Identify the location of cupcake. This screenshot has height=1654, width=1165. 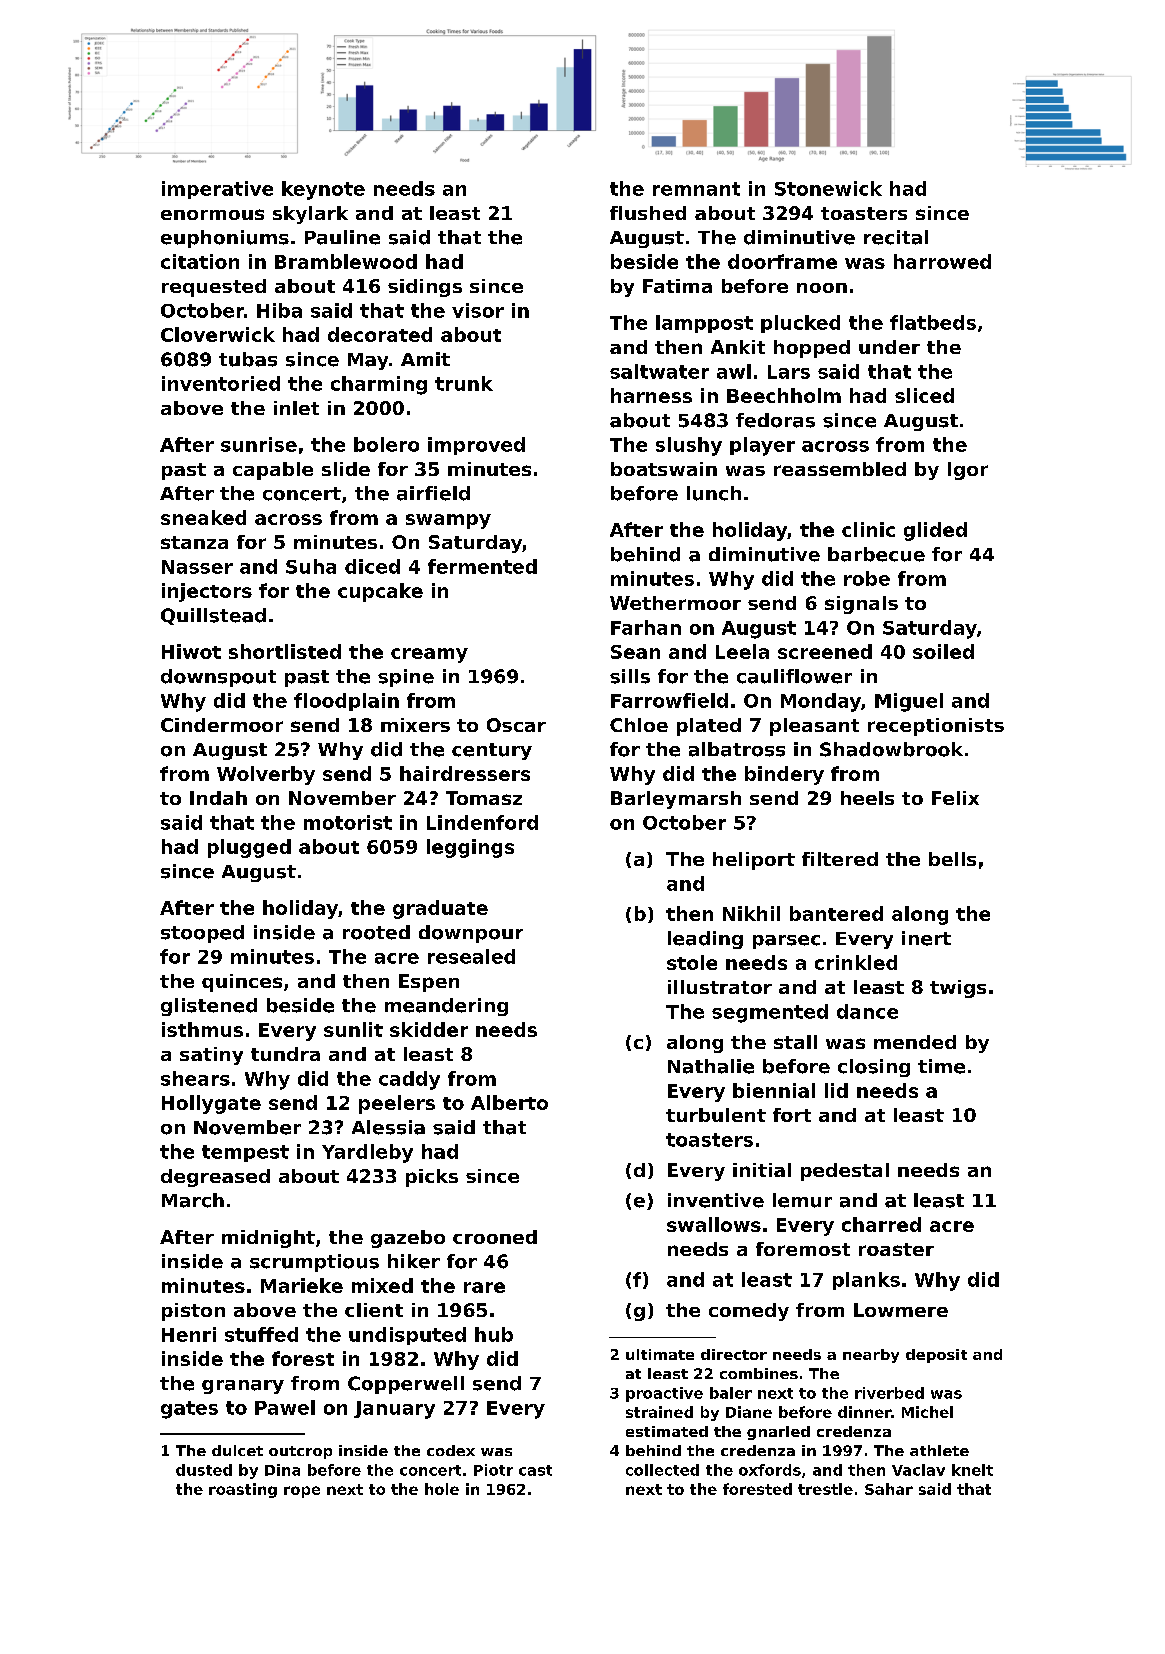
(380, 592).
